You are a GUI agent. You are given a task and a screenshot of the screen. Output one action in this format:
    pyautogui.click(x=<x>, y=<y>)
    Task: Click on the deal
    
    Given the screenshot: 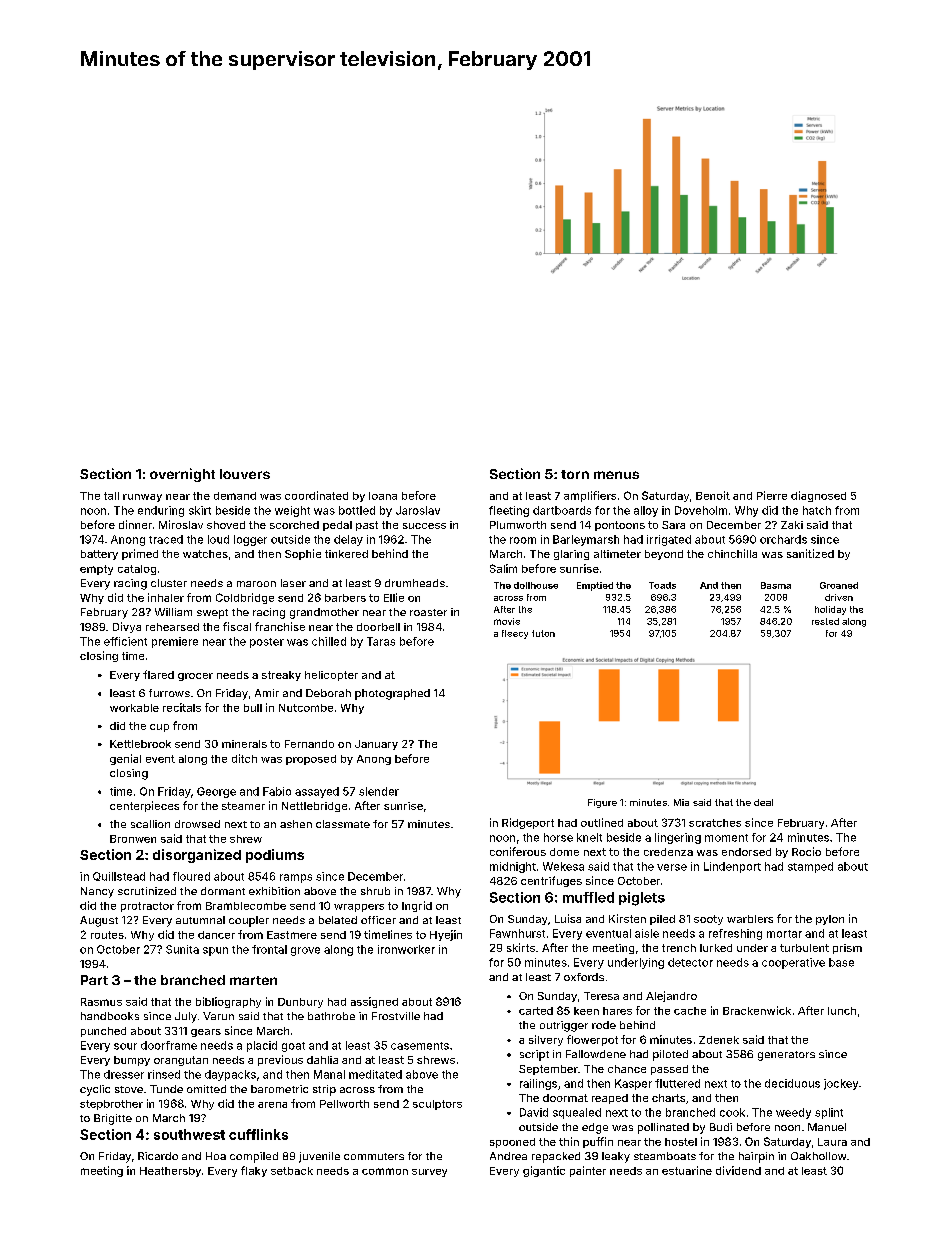 What is the action you would take?
    pyautogui.click(x=763, y=802)
